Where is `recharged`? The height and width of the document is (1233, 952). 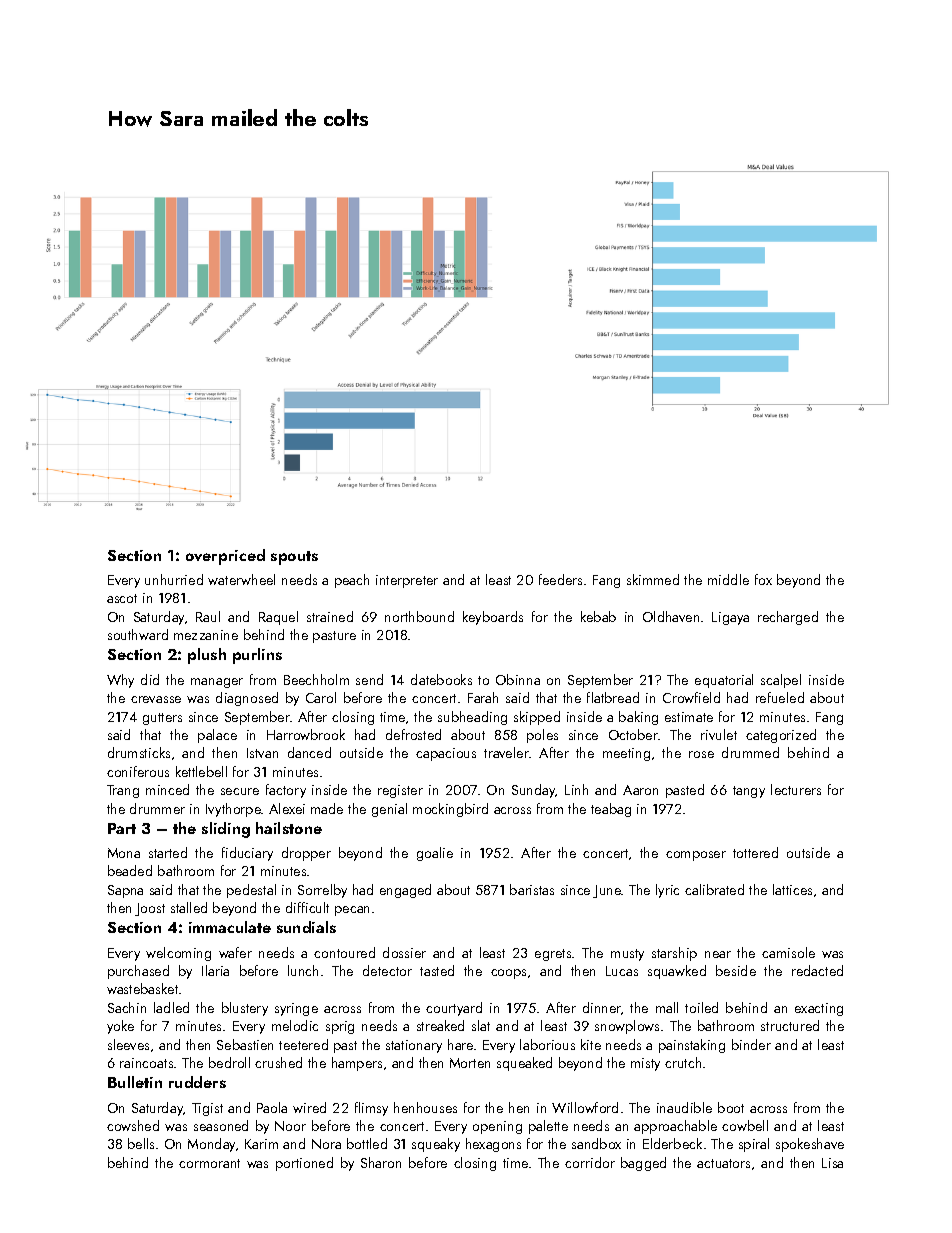
recharged is located at coordinates (788, 618).
